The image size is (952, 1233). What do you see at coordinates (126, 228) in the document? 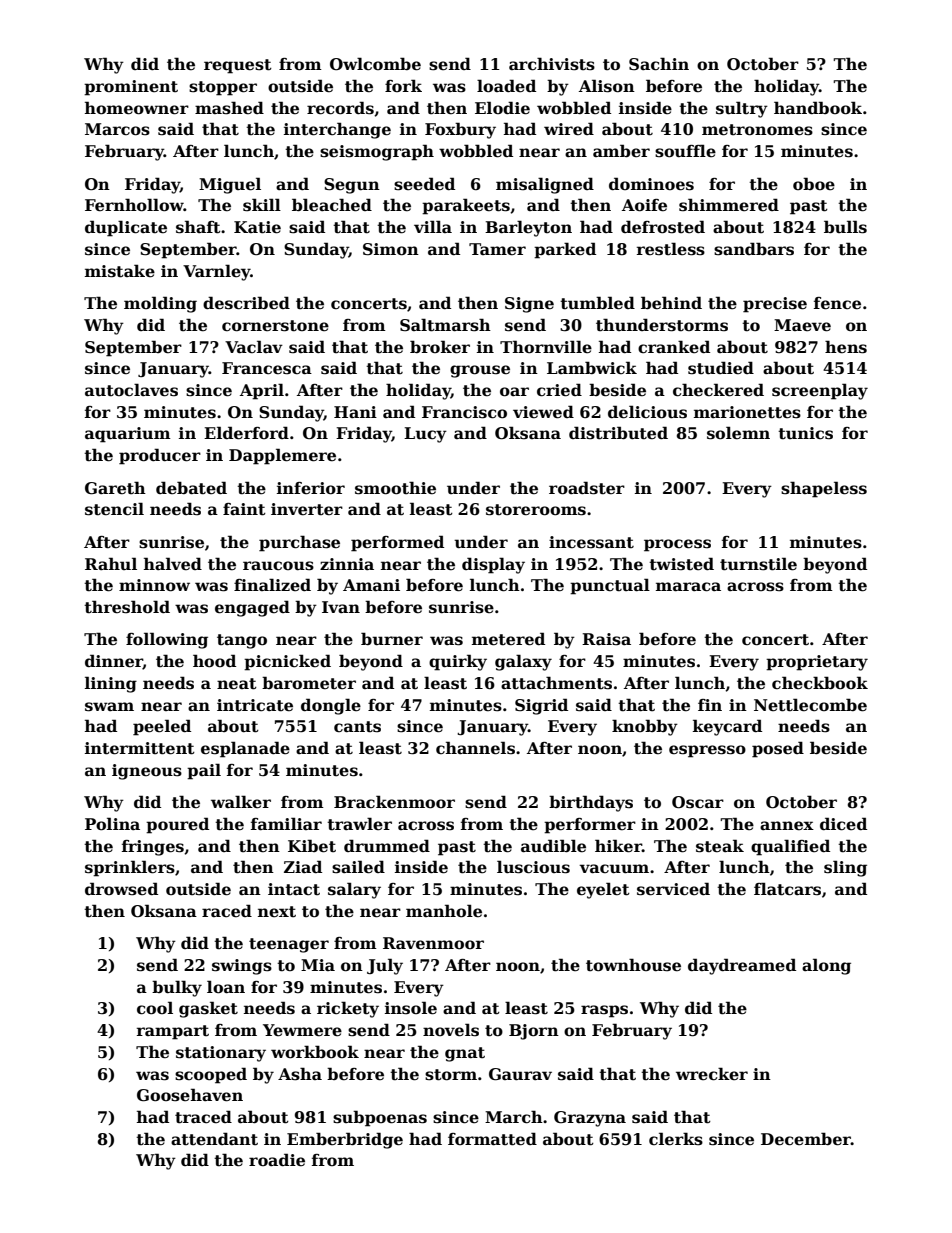
I see `duplicate` at bounding box center [126, 228].
